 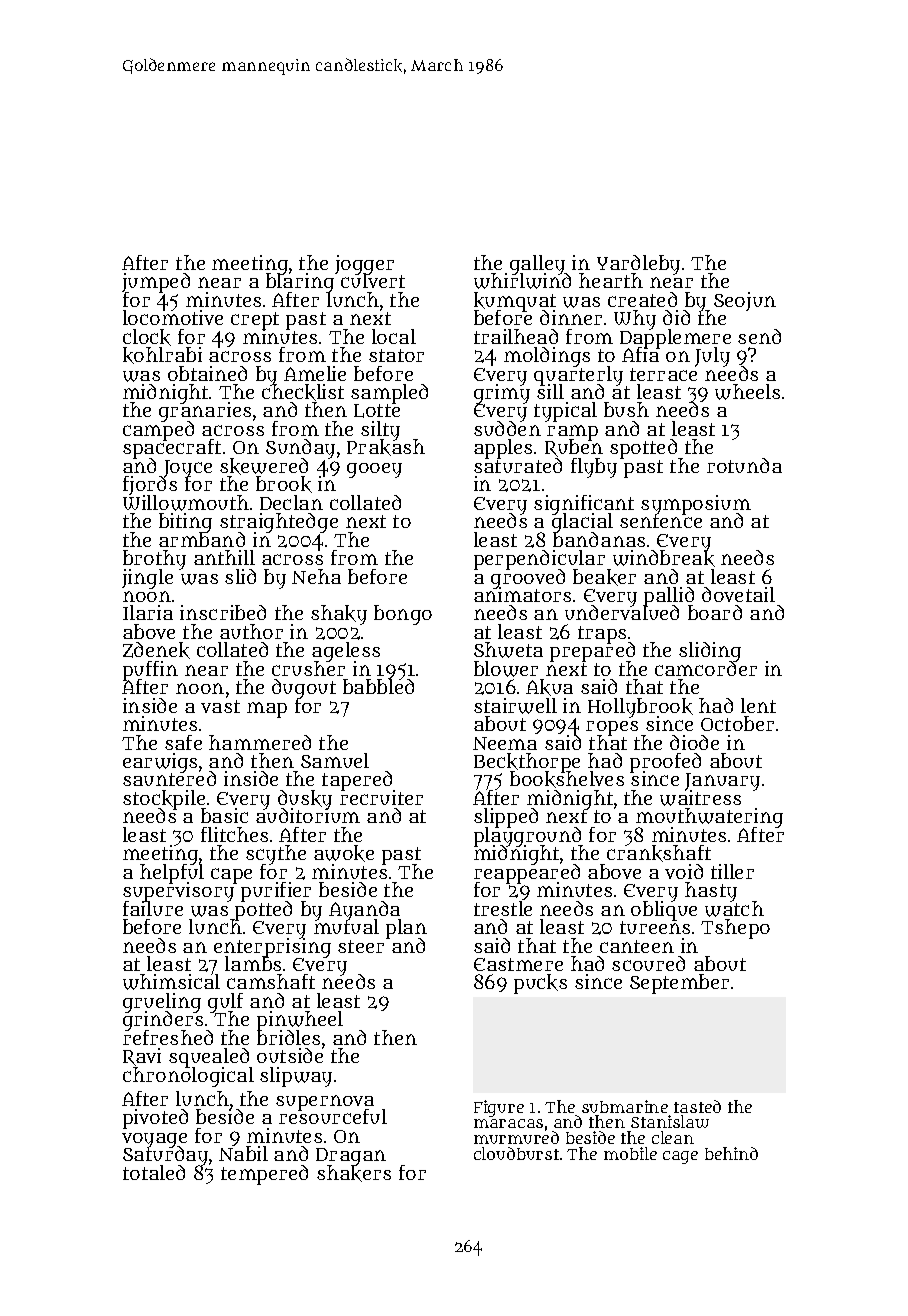 I want to click on terrace, so click(x=663, y=374).
